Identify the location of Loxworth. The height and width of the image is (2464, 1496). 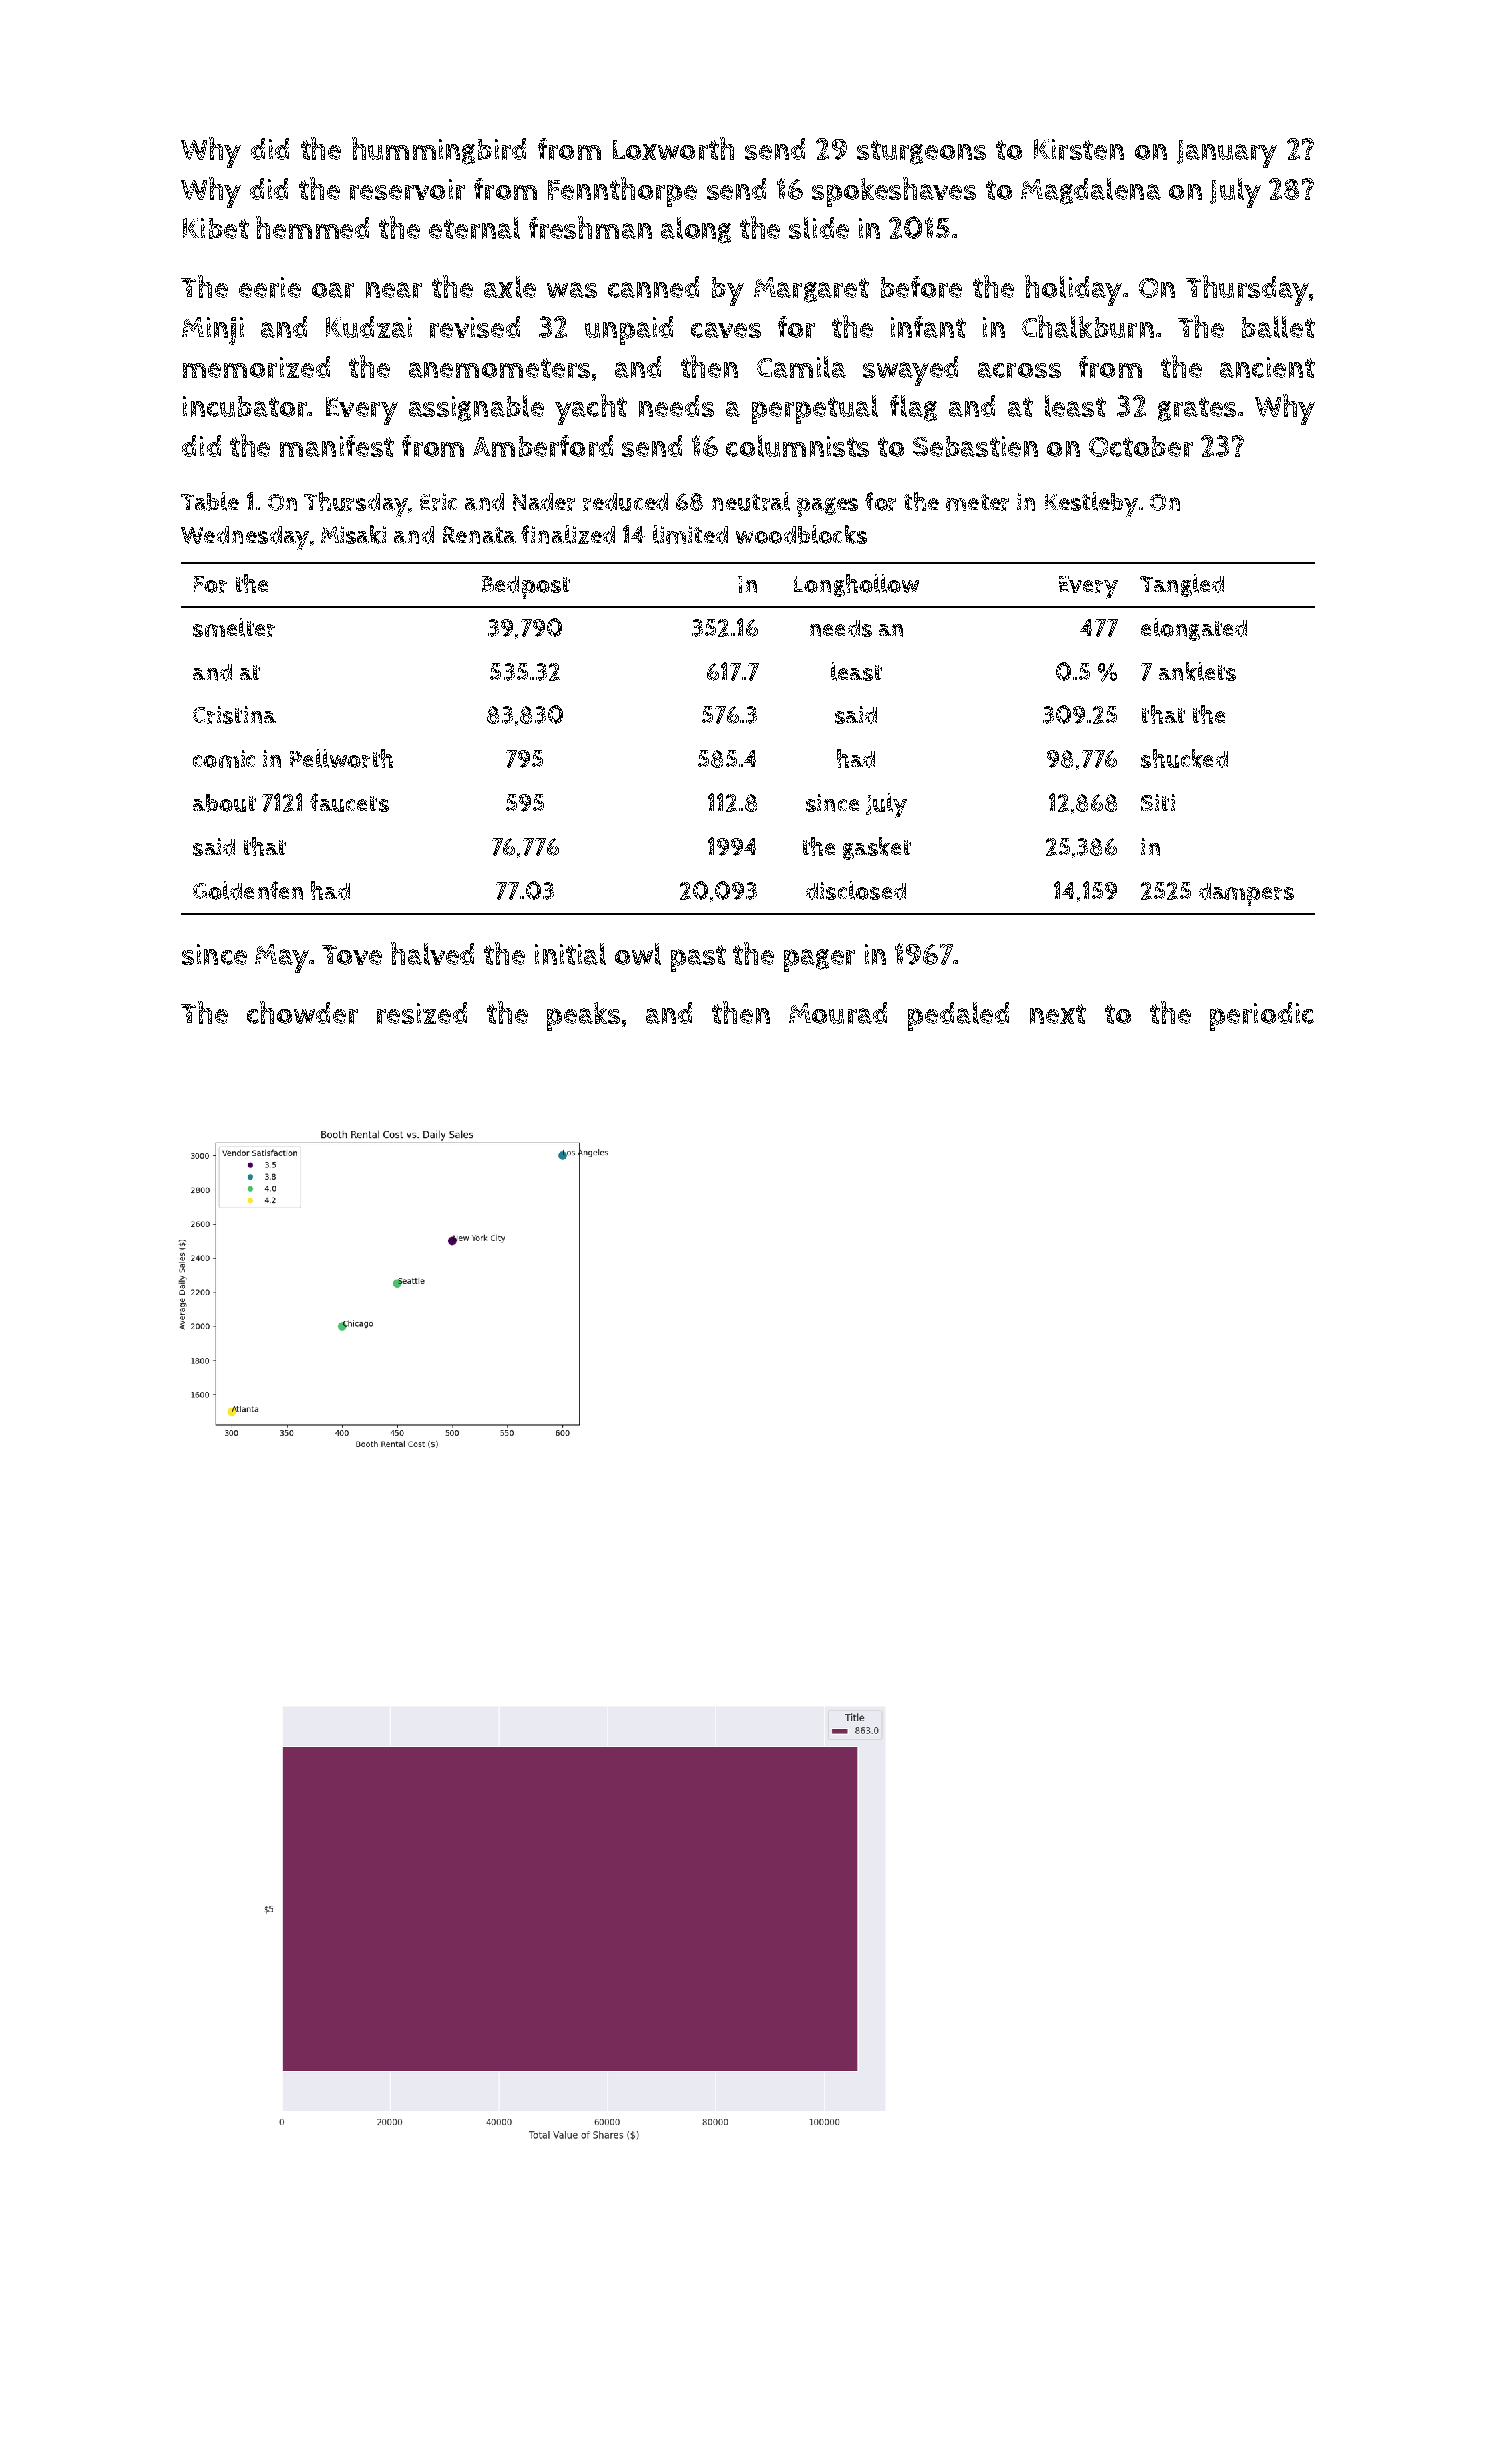
(673, 148).
